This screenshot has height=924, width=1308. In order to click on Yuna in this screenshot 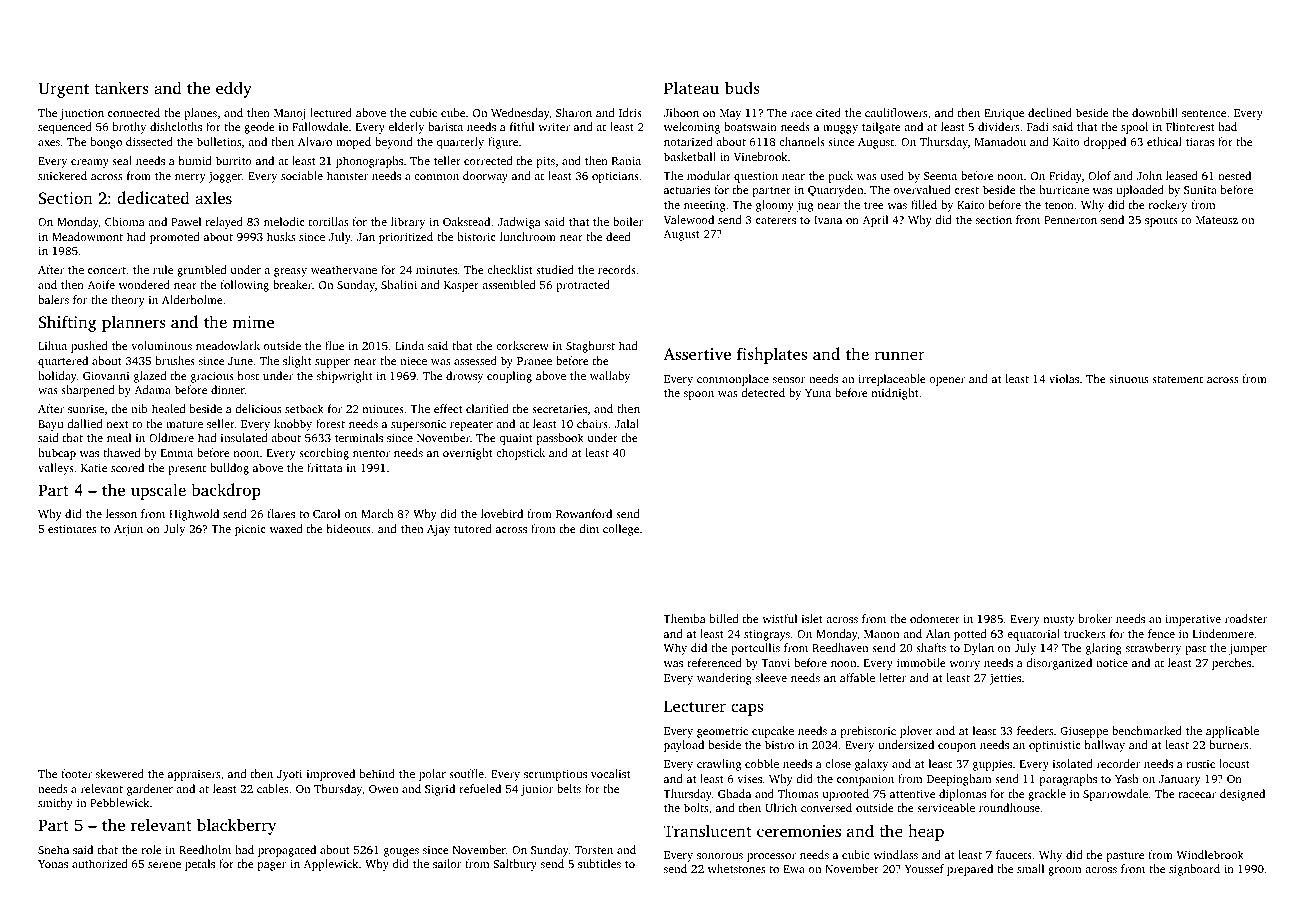, I will do `click(818, 393)`.
